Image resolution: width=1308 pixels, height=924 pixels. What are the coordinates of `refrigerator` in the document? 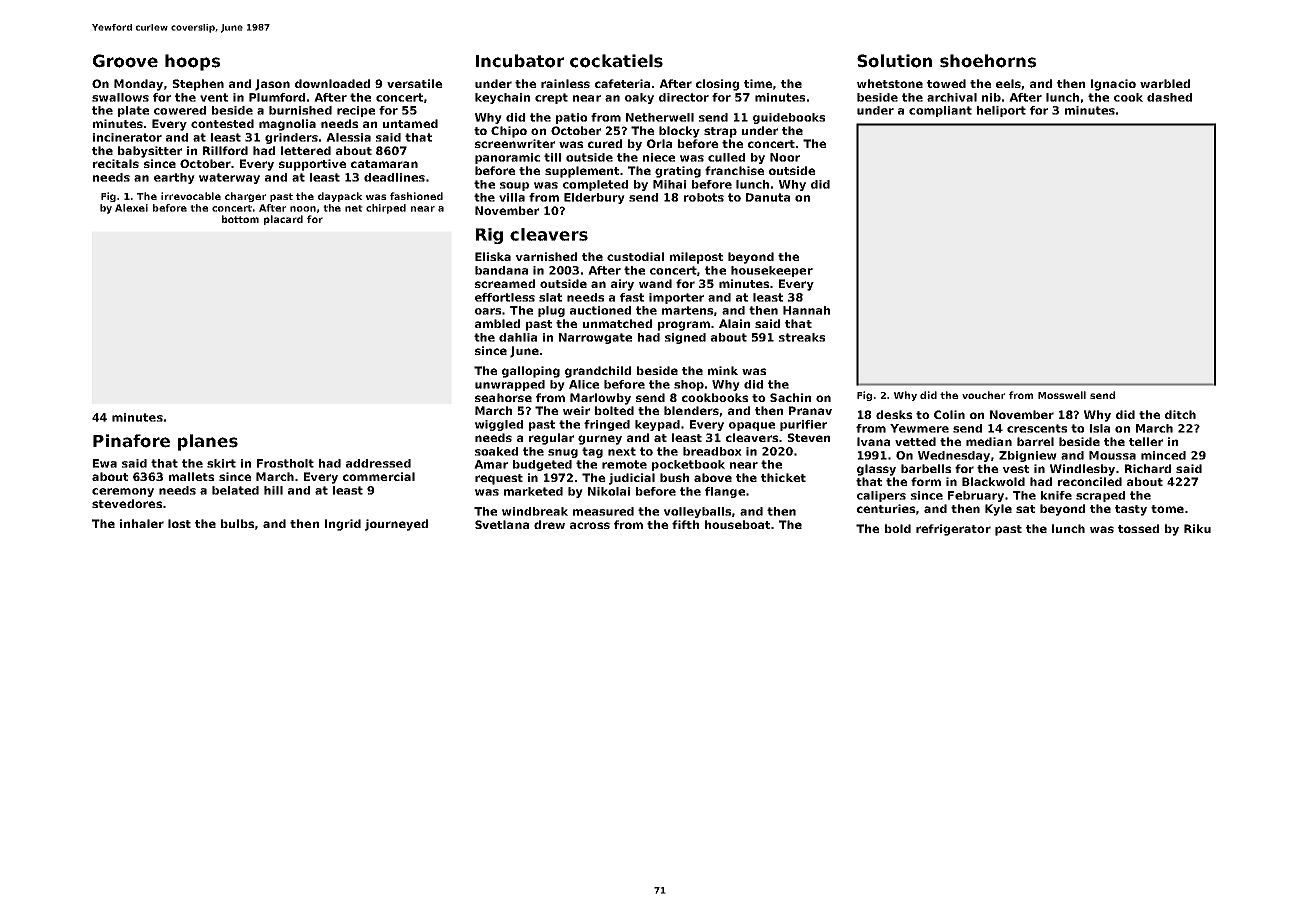 It's located at (953, 530).
